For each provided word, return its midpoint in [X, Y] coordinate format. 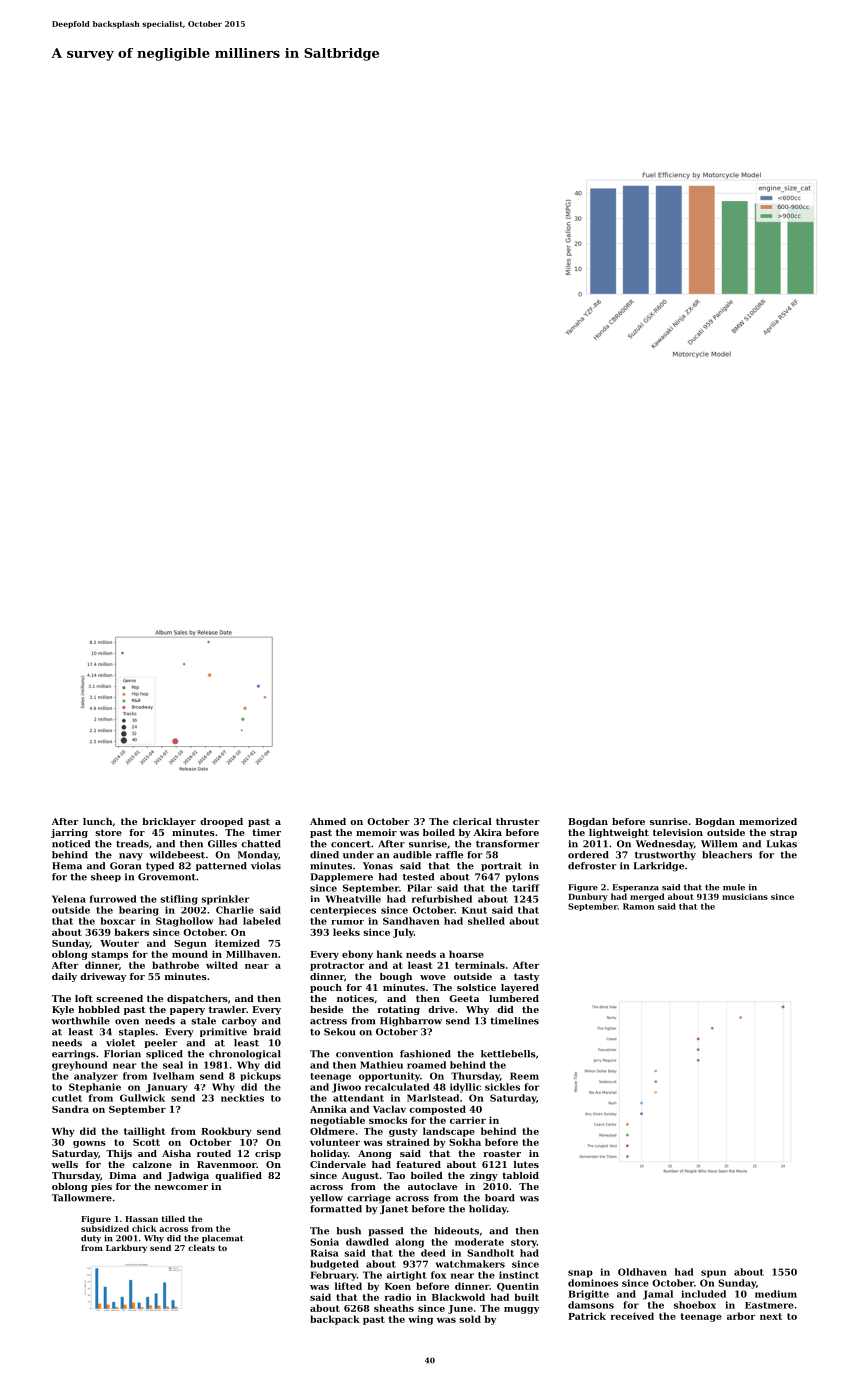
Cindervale [338, 1164]
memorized [768, 821]
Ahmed [328, 821]
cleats [201, 1248]
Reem [524, 1076]
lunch [97, 821]
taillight [144, 1132]
